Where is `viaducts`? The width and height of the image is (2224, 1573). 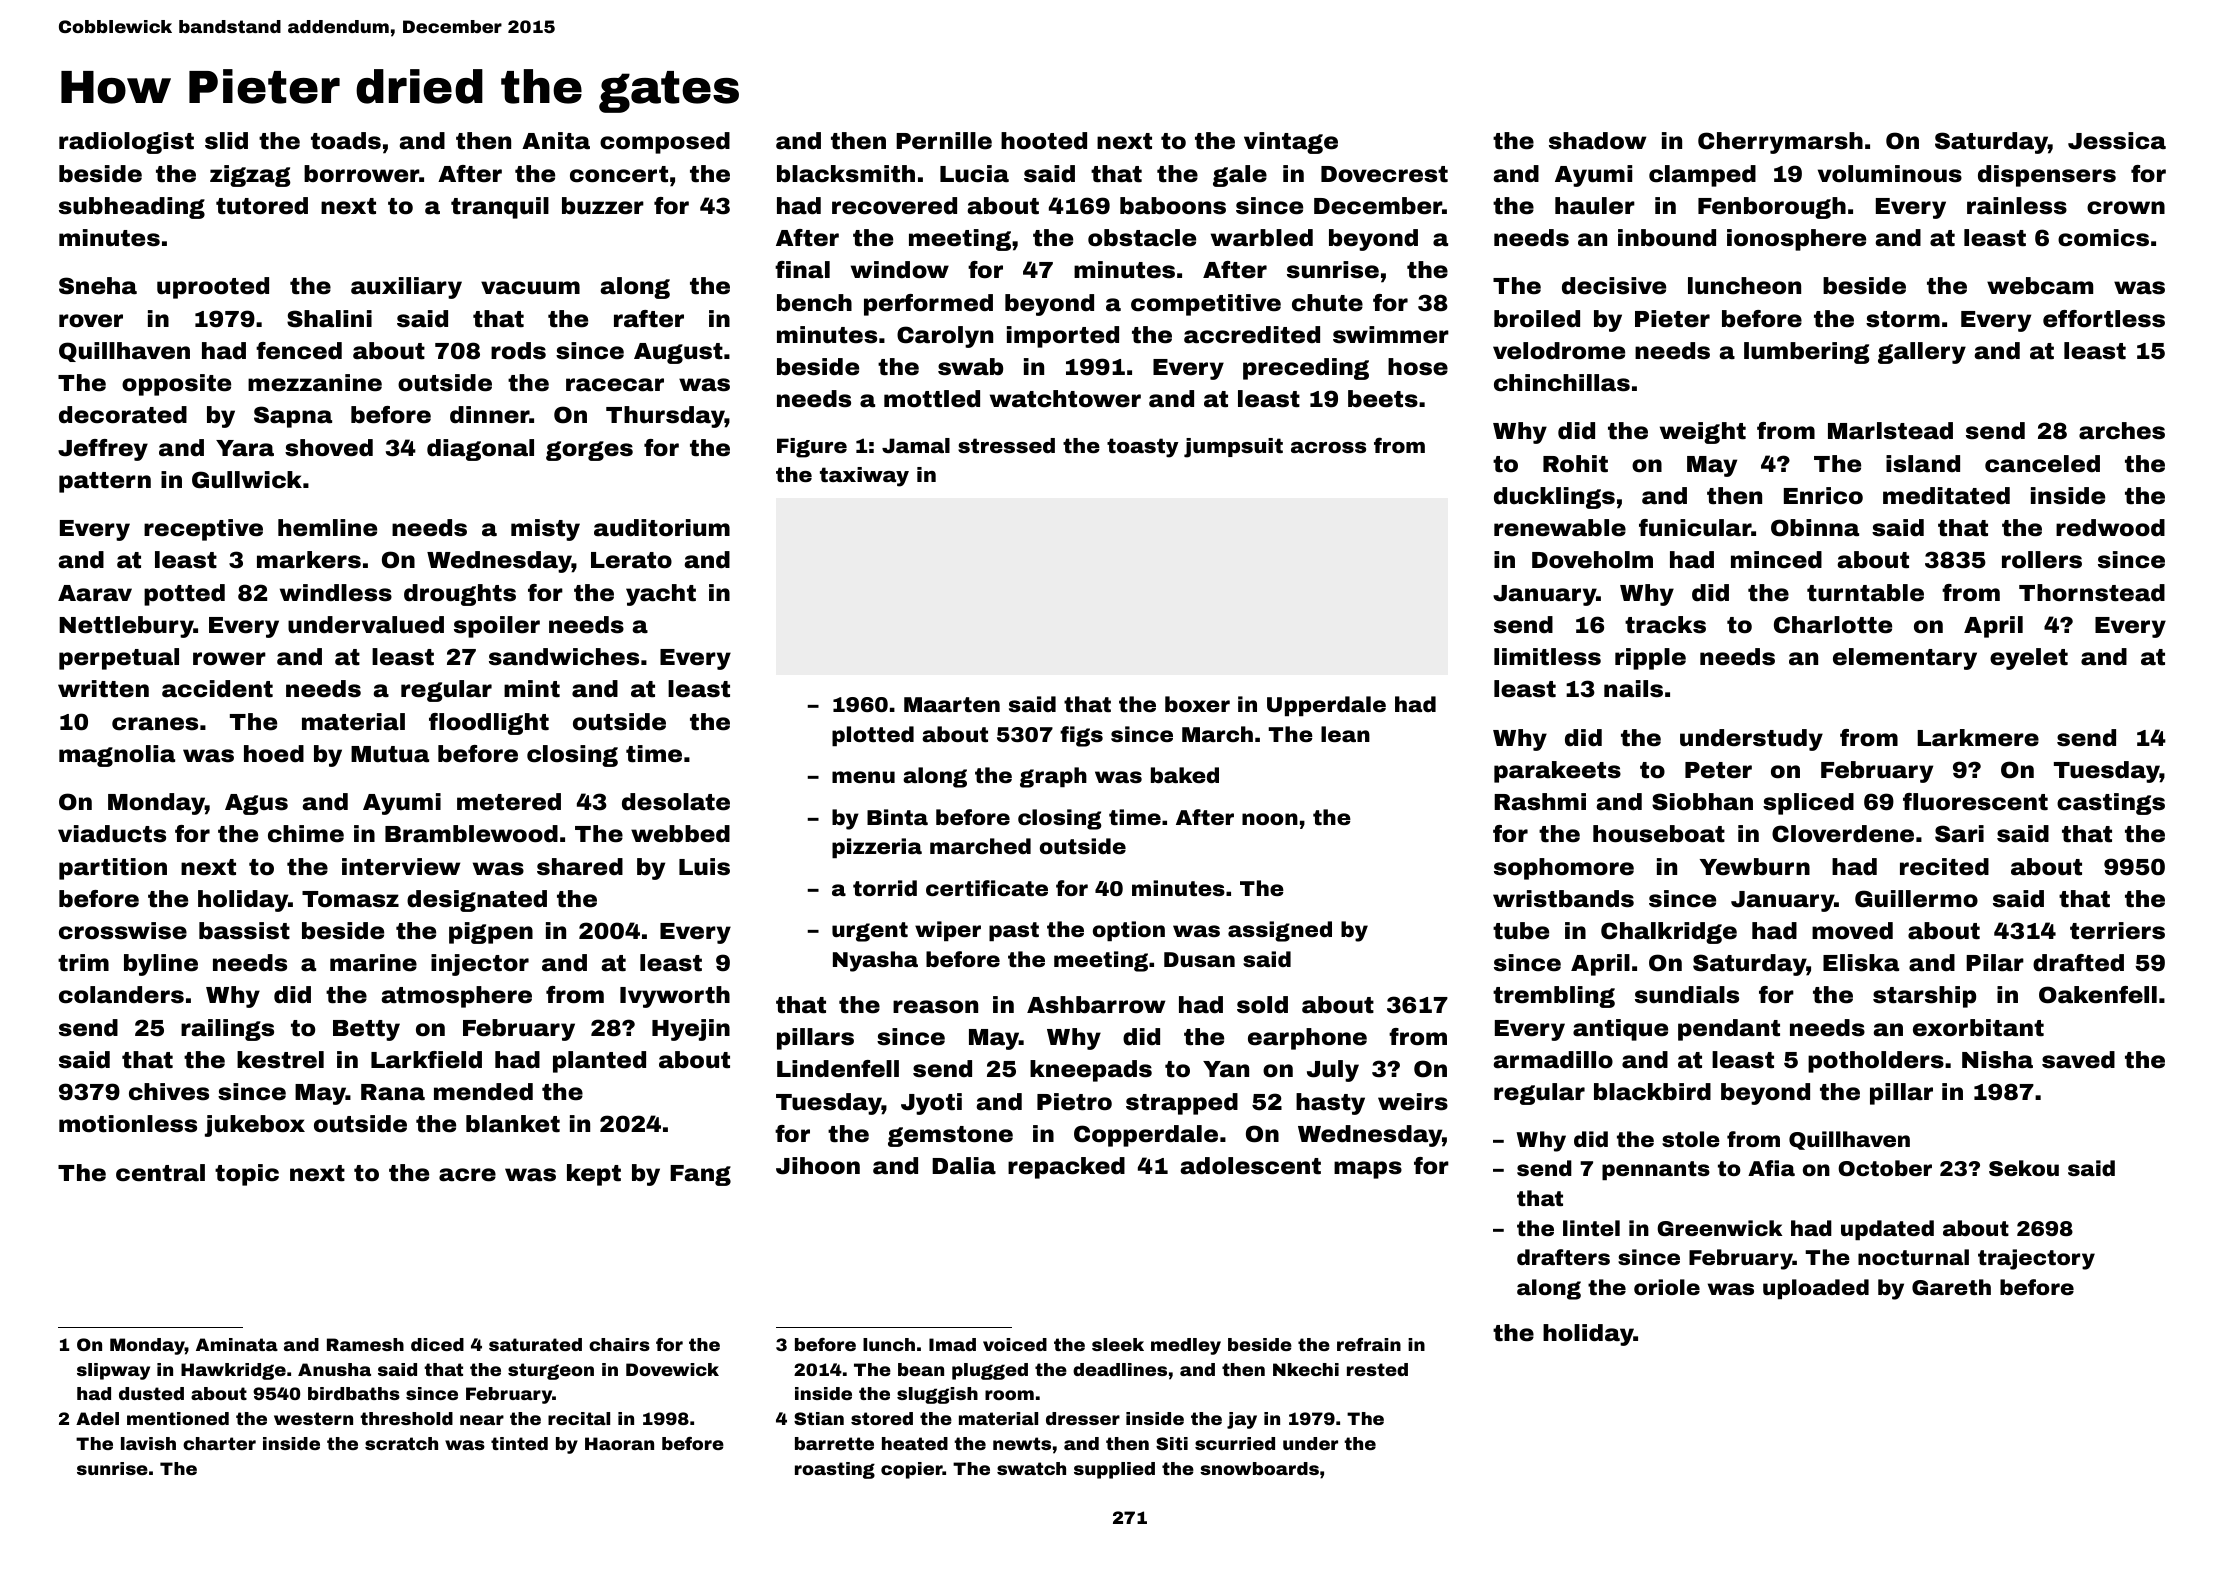
viaducts is located at coordinates (112, 834).
